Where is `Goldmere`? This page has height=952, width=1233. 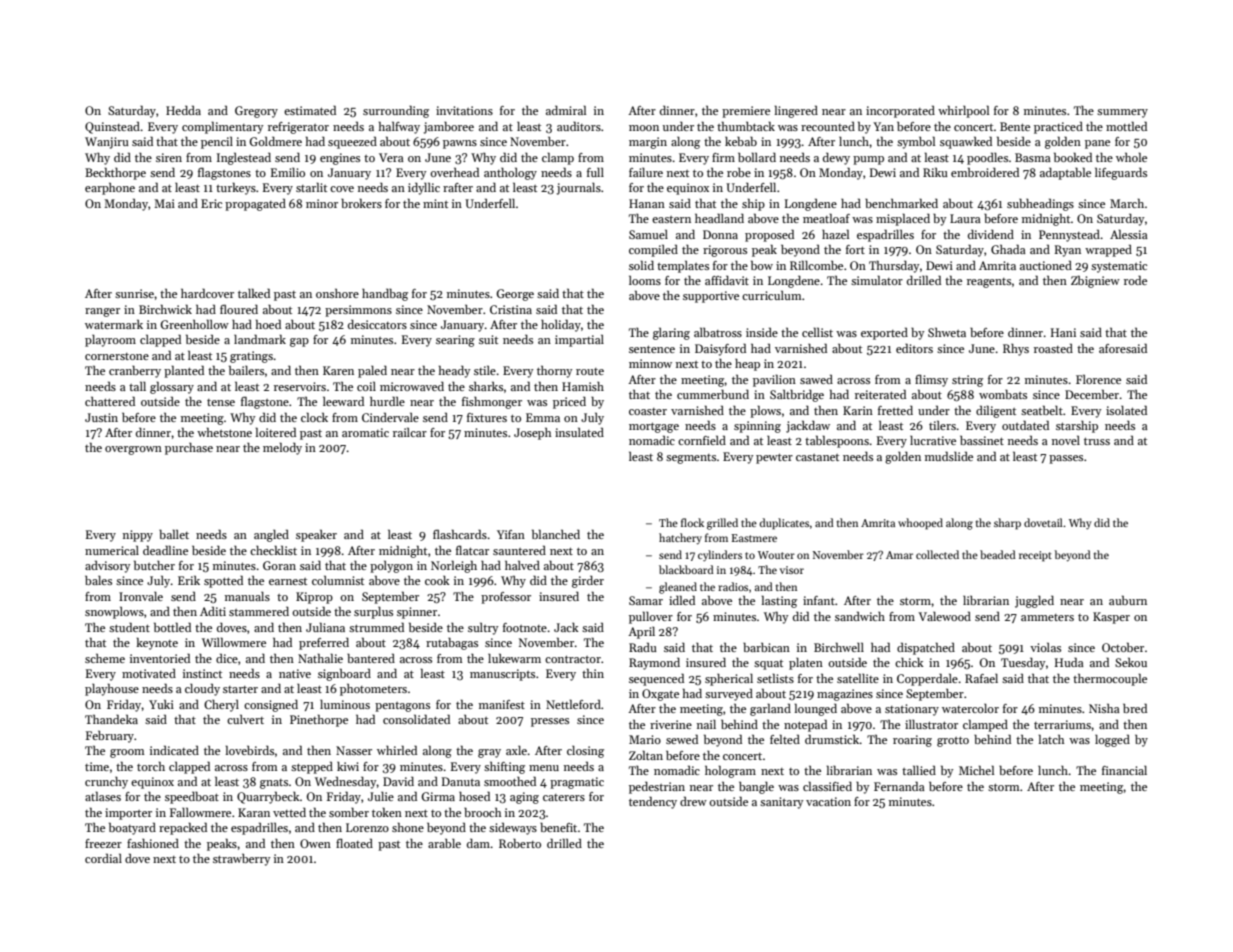 Goldmere is located at coordinates (276, 141).
